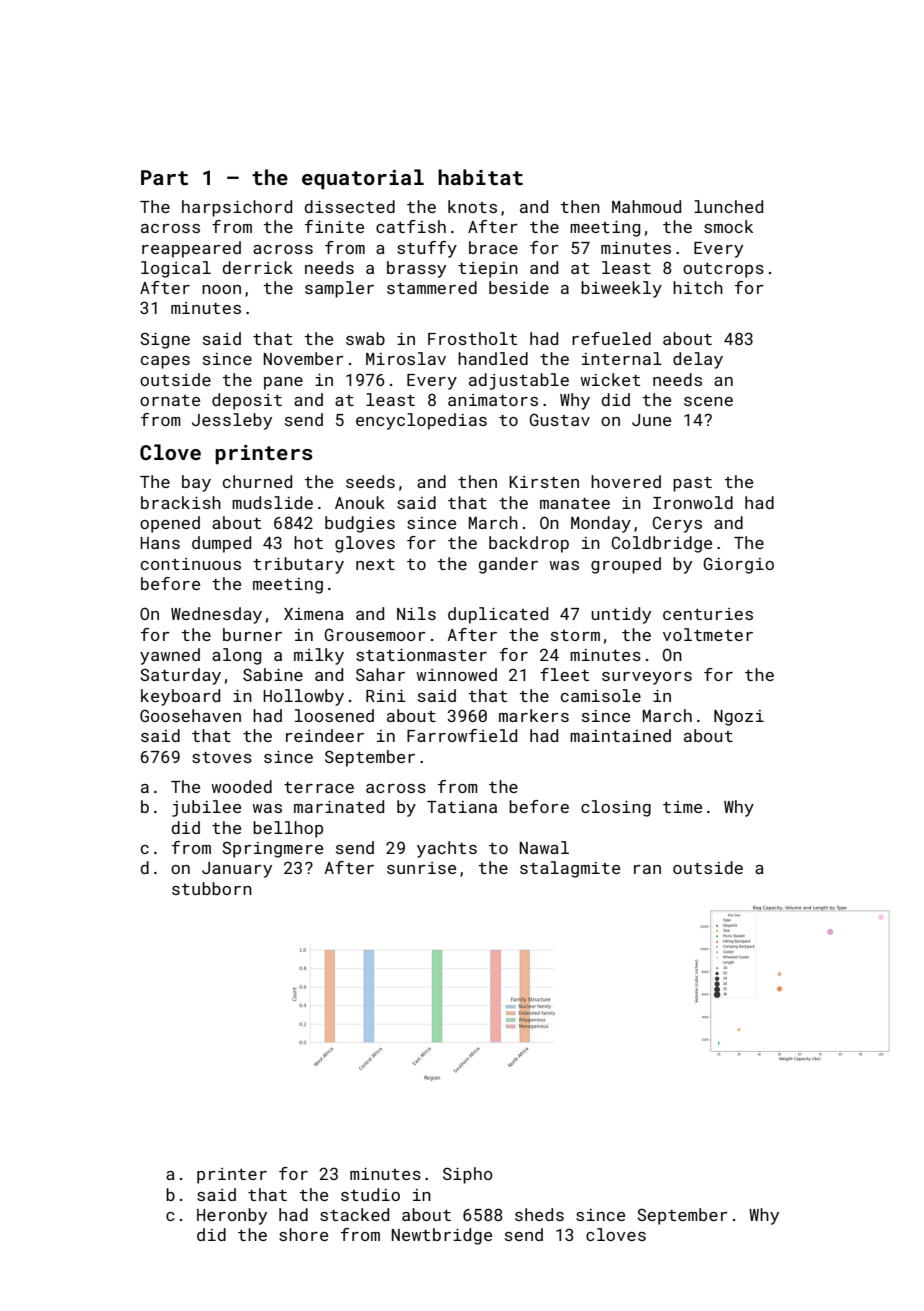 This screenshot has width=924, height=1311. Describe the element at coordinates (212, 888) in the screenshot. I see `stubborn` at that location.
